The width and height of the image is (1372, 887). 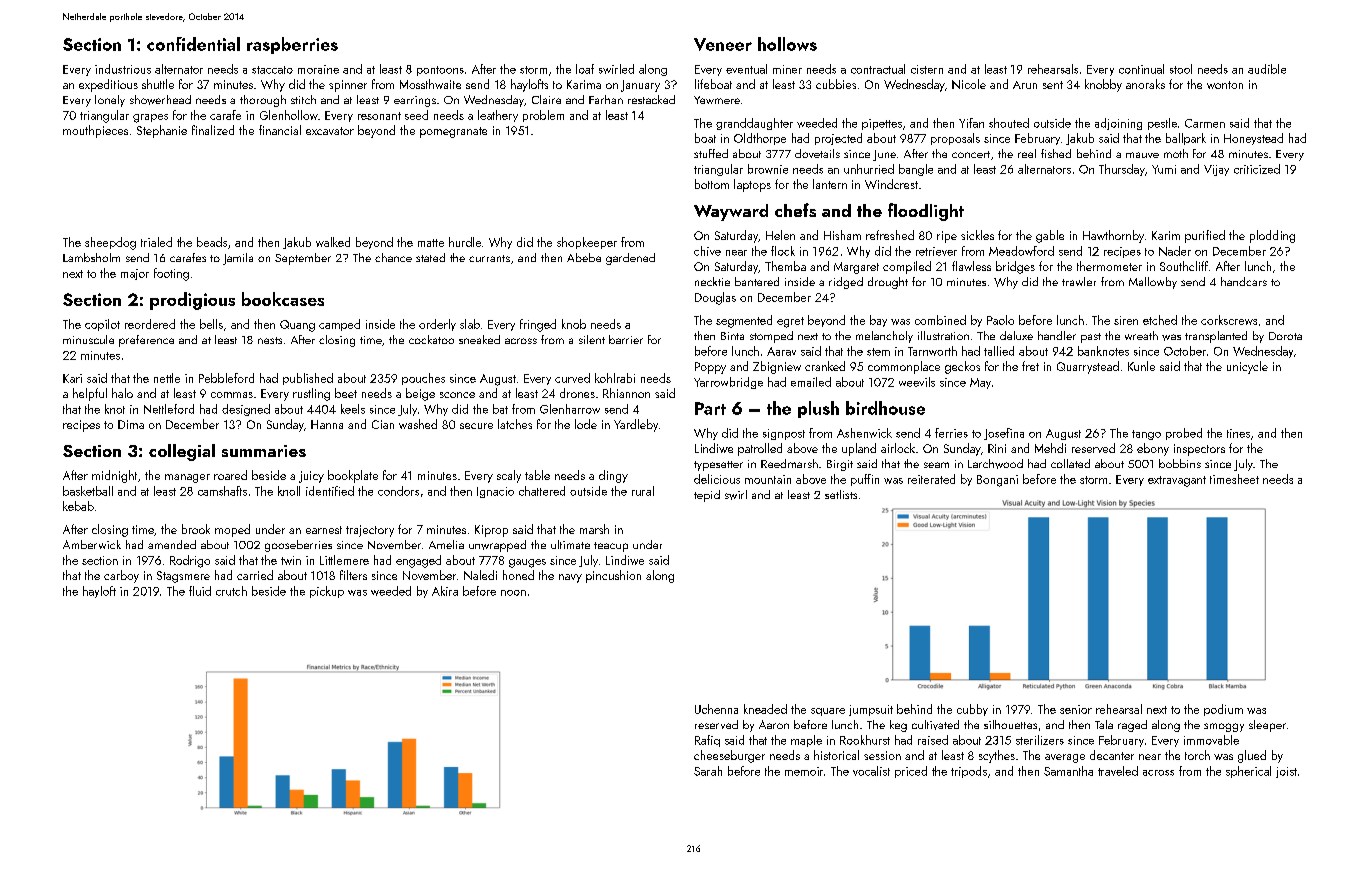 What do you see at coordinates (339, 325) in the image?
I see `camped` at bounding box center [339, 325].
